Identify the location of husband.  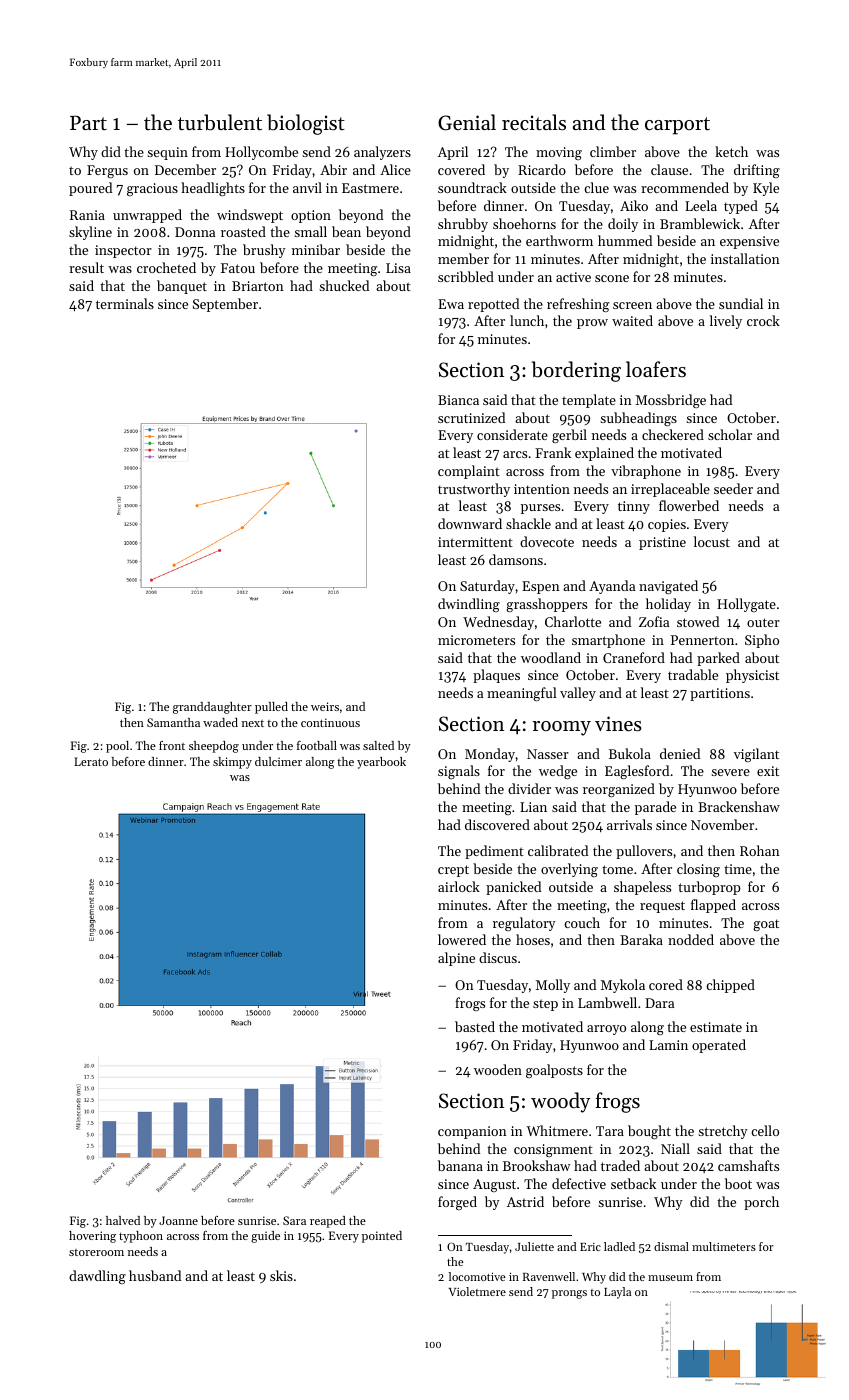
(155, 1275).
